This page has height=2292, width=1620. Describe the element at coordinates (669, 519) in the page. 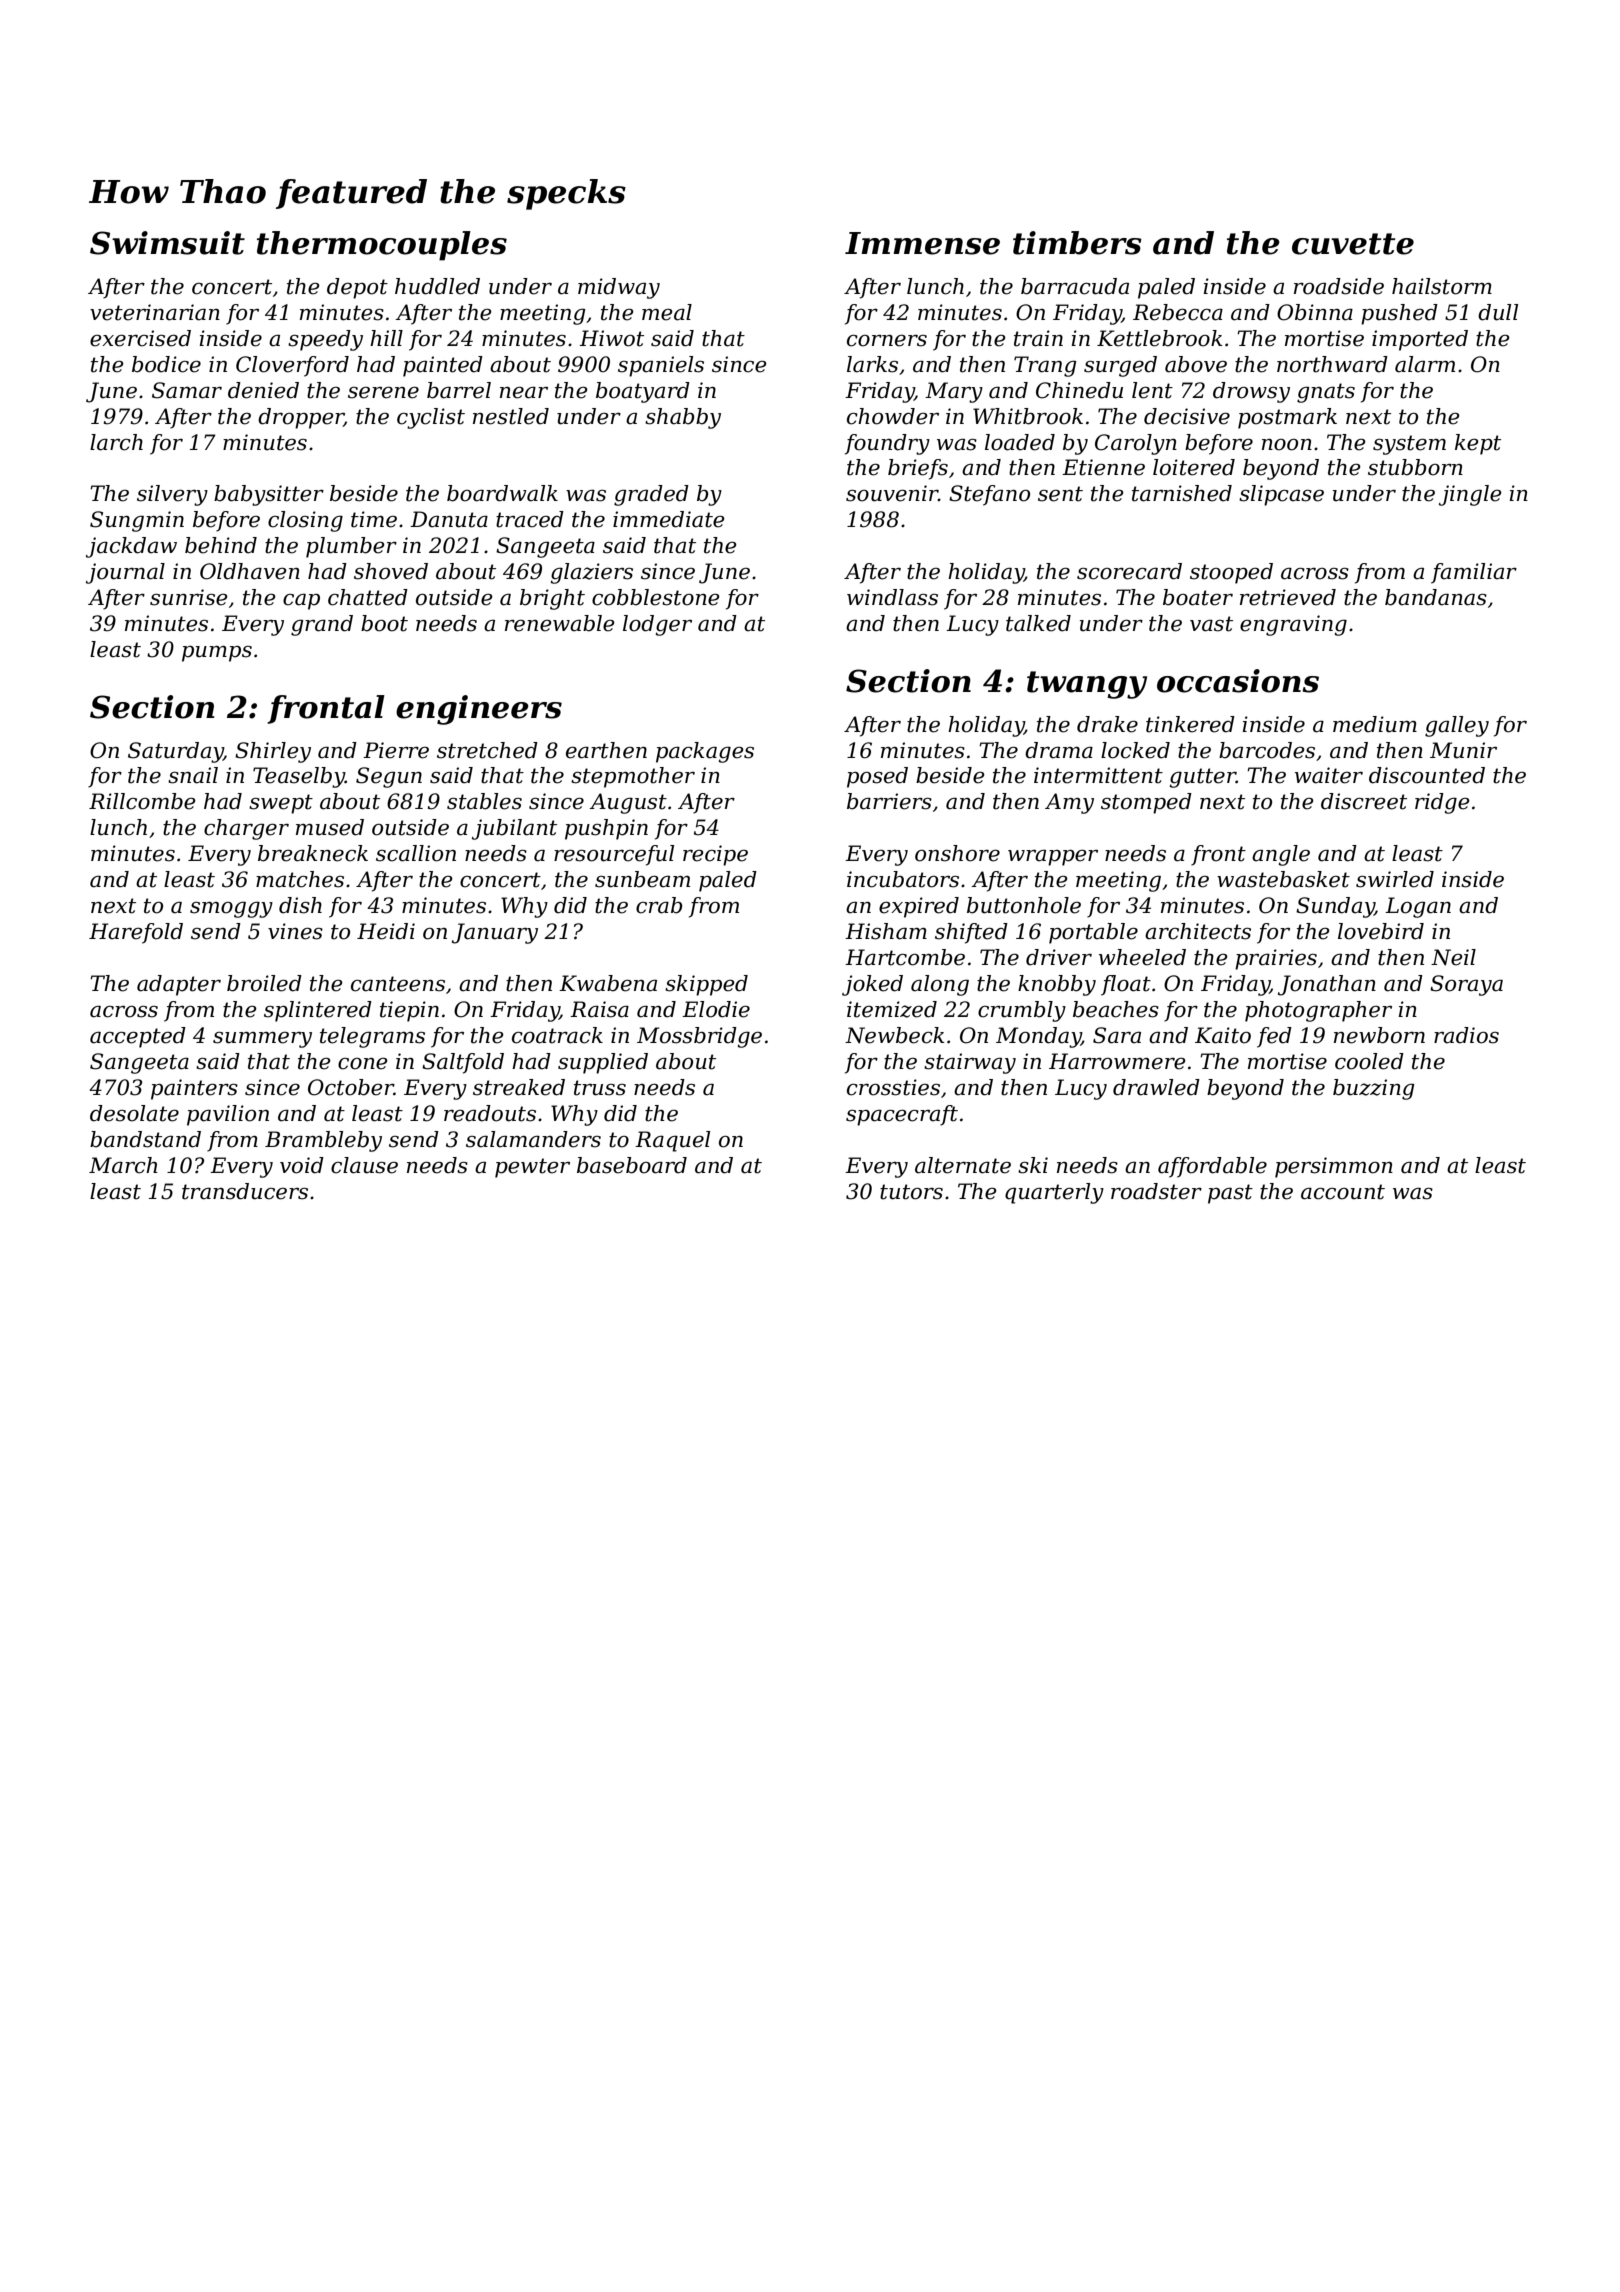

I see `immediate` at that location.
